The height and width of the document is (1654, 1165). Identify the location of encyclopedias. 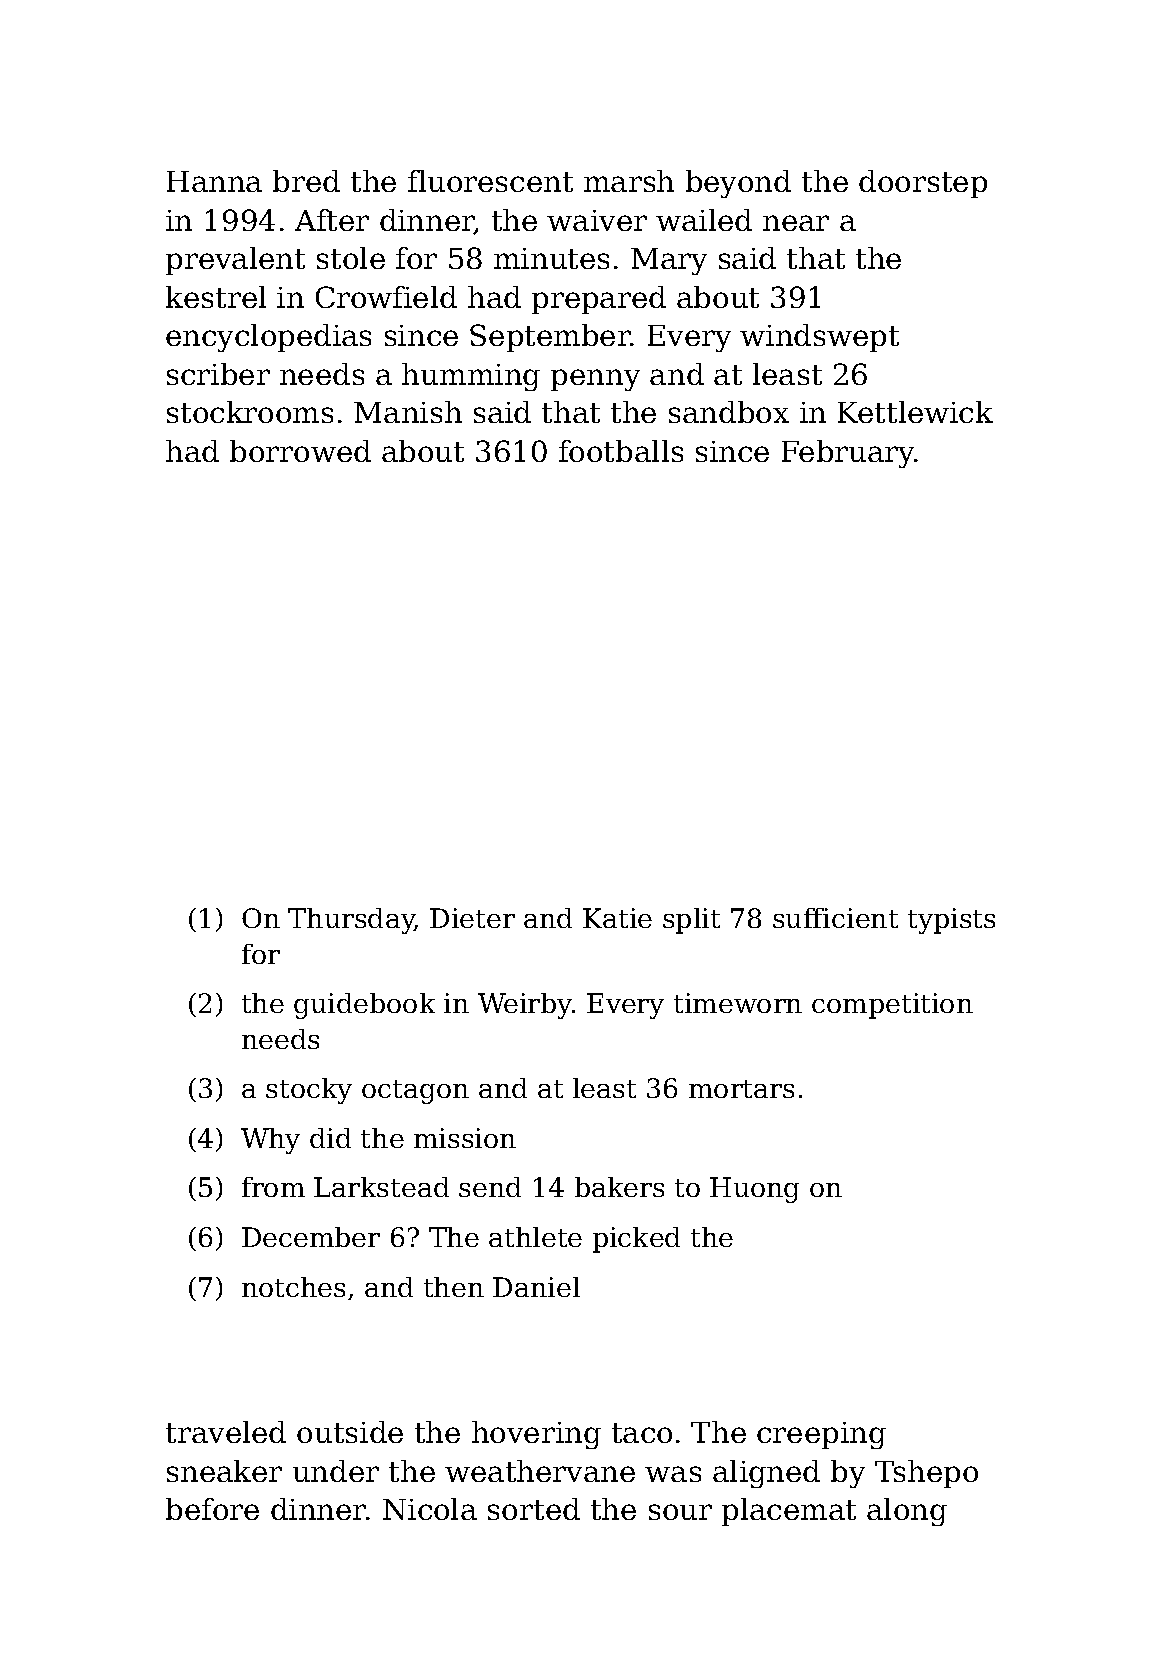
(268, 338).
